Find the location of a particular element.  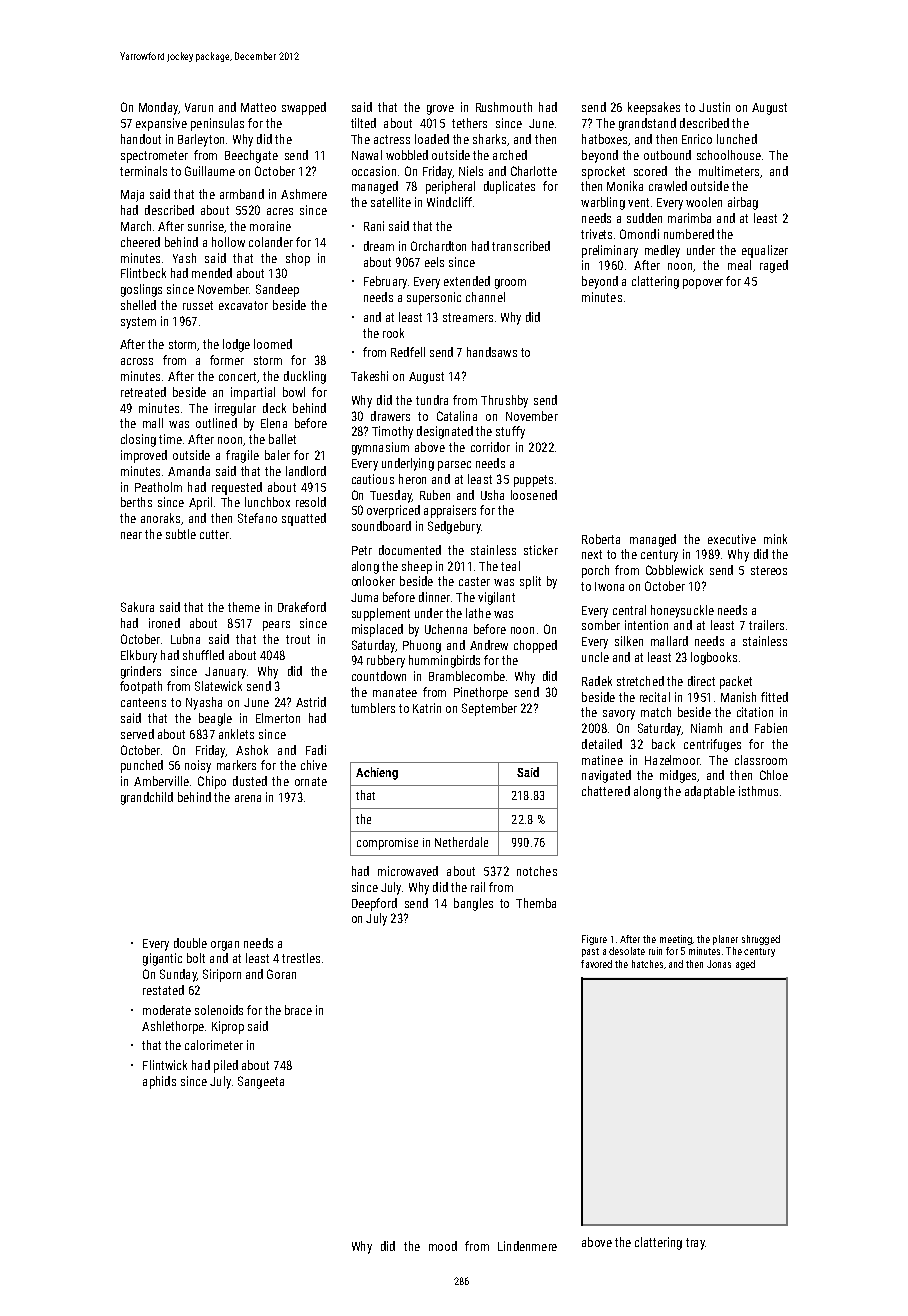

Netherdale is located at coordinates (461, 842).
